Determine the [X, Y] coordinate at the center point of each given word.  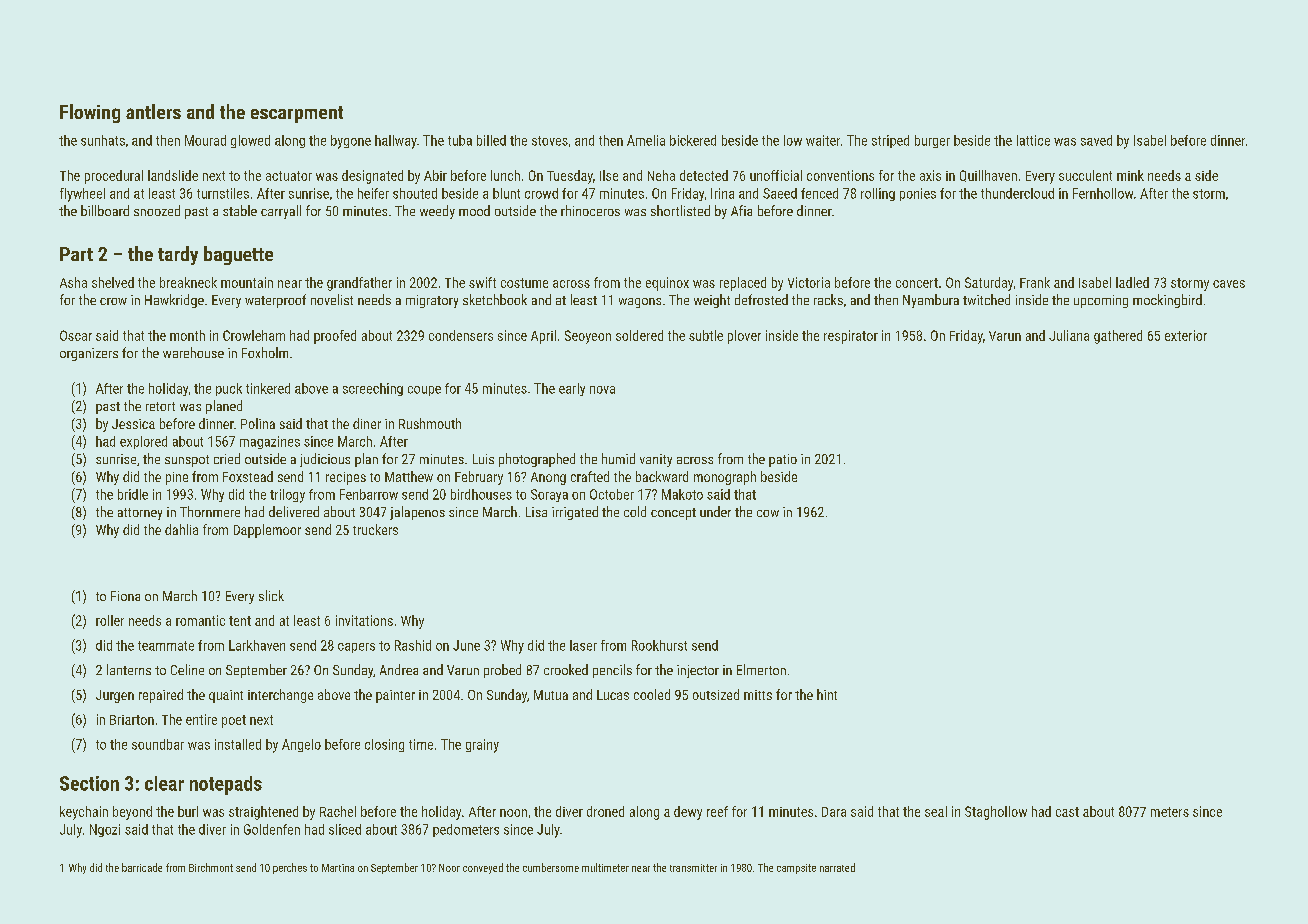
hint [827, 694]
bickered [693, 140]
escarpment [297, 114]
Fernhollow [1103, 193]
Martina [338, 868]
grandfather [359, 284]
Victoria [809, 282]
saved [1096, 140]
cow [768, 513]
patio [783, 460]
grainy [482, 746]
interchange [280, 696]
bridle [133, 494]
